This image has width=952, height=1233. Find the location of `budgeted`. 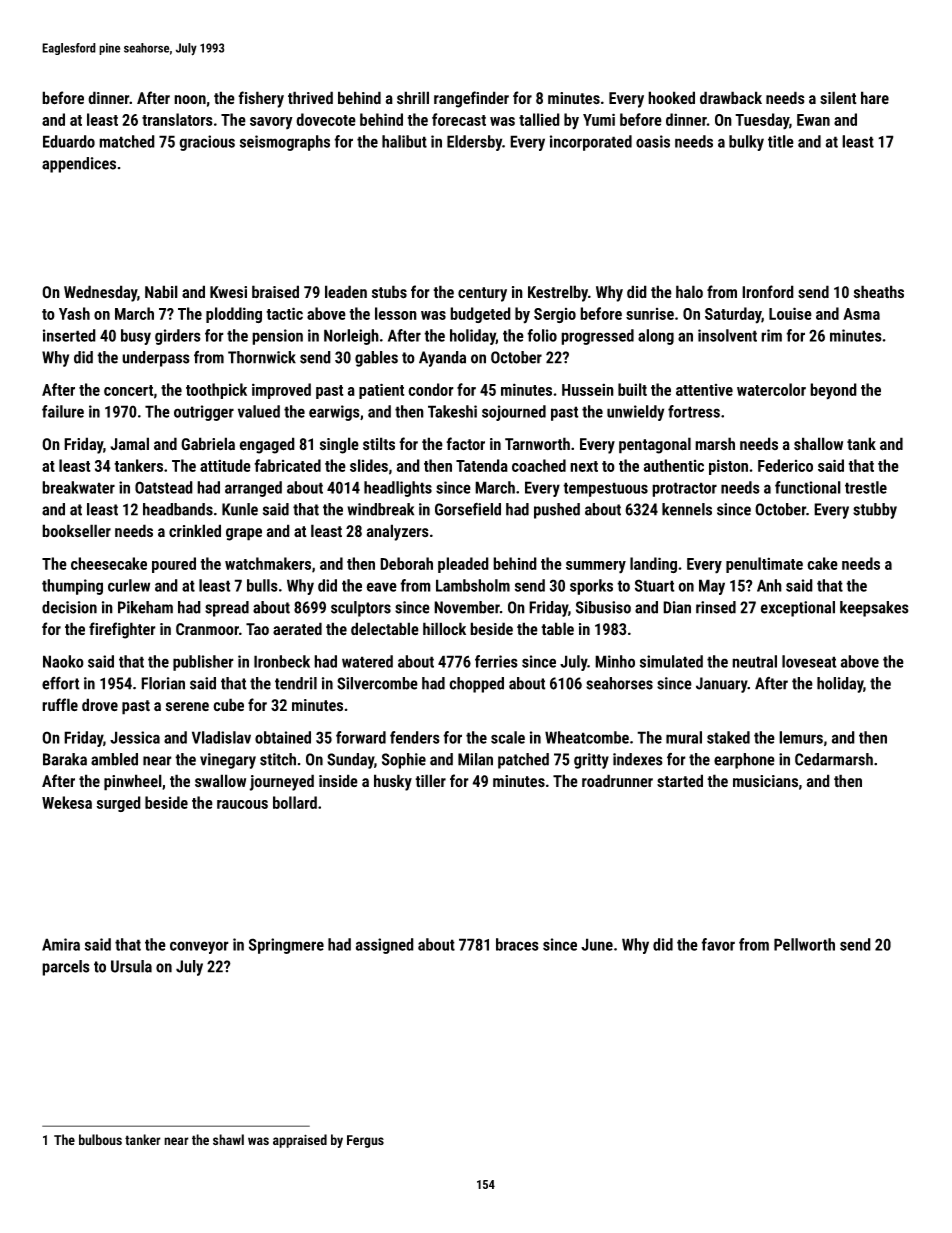

budgeted is located at coordinates (480, 315).
